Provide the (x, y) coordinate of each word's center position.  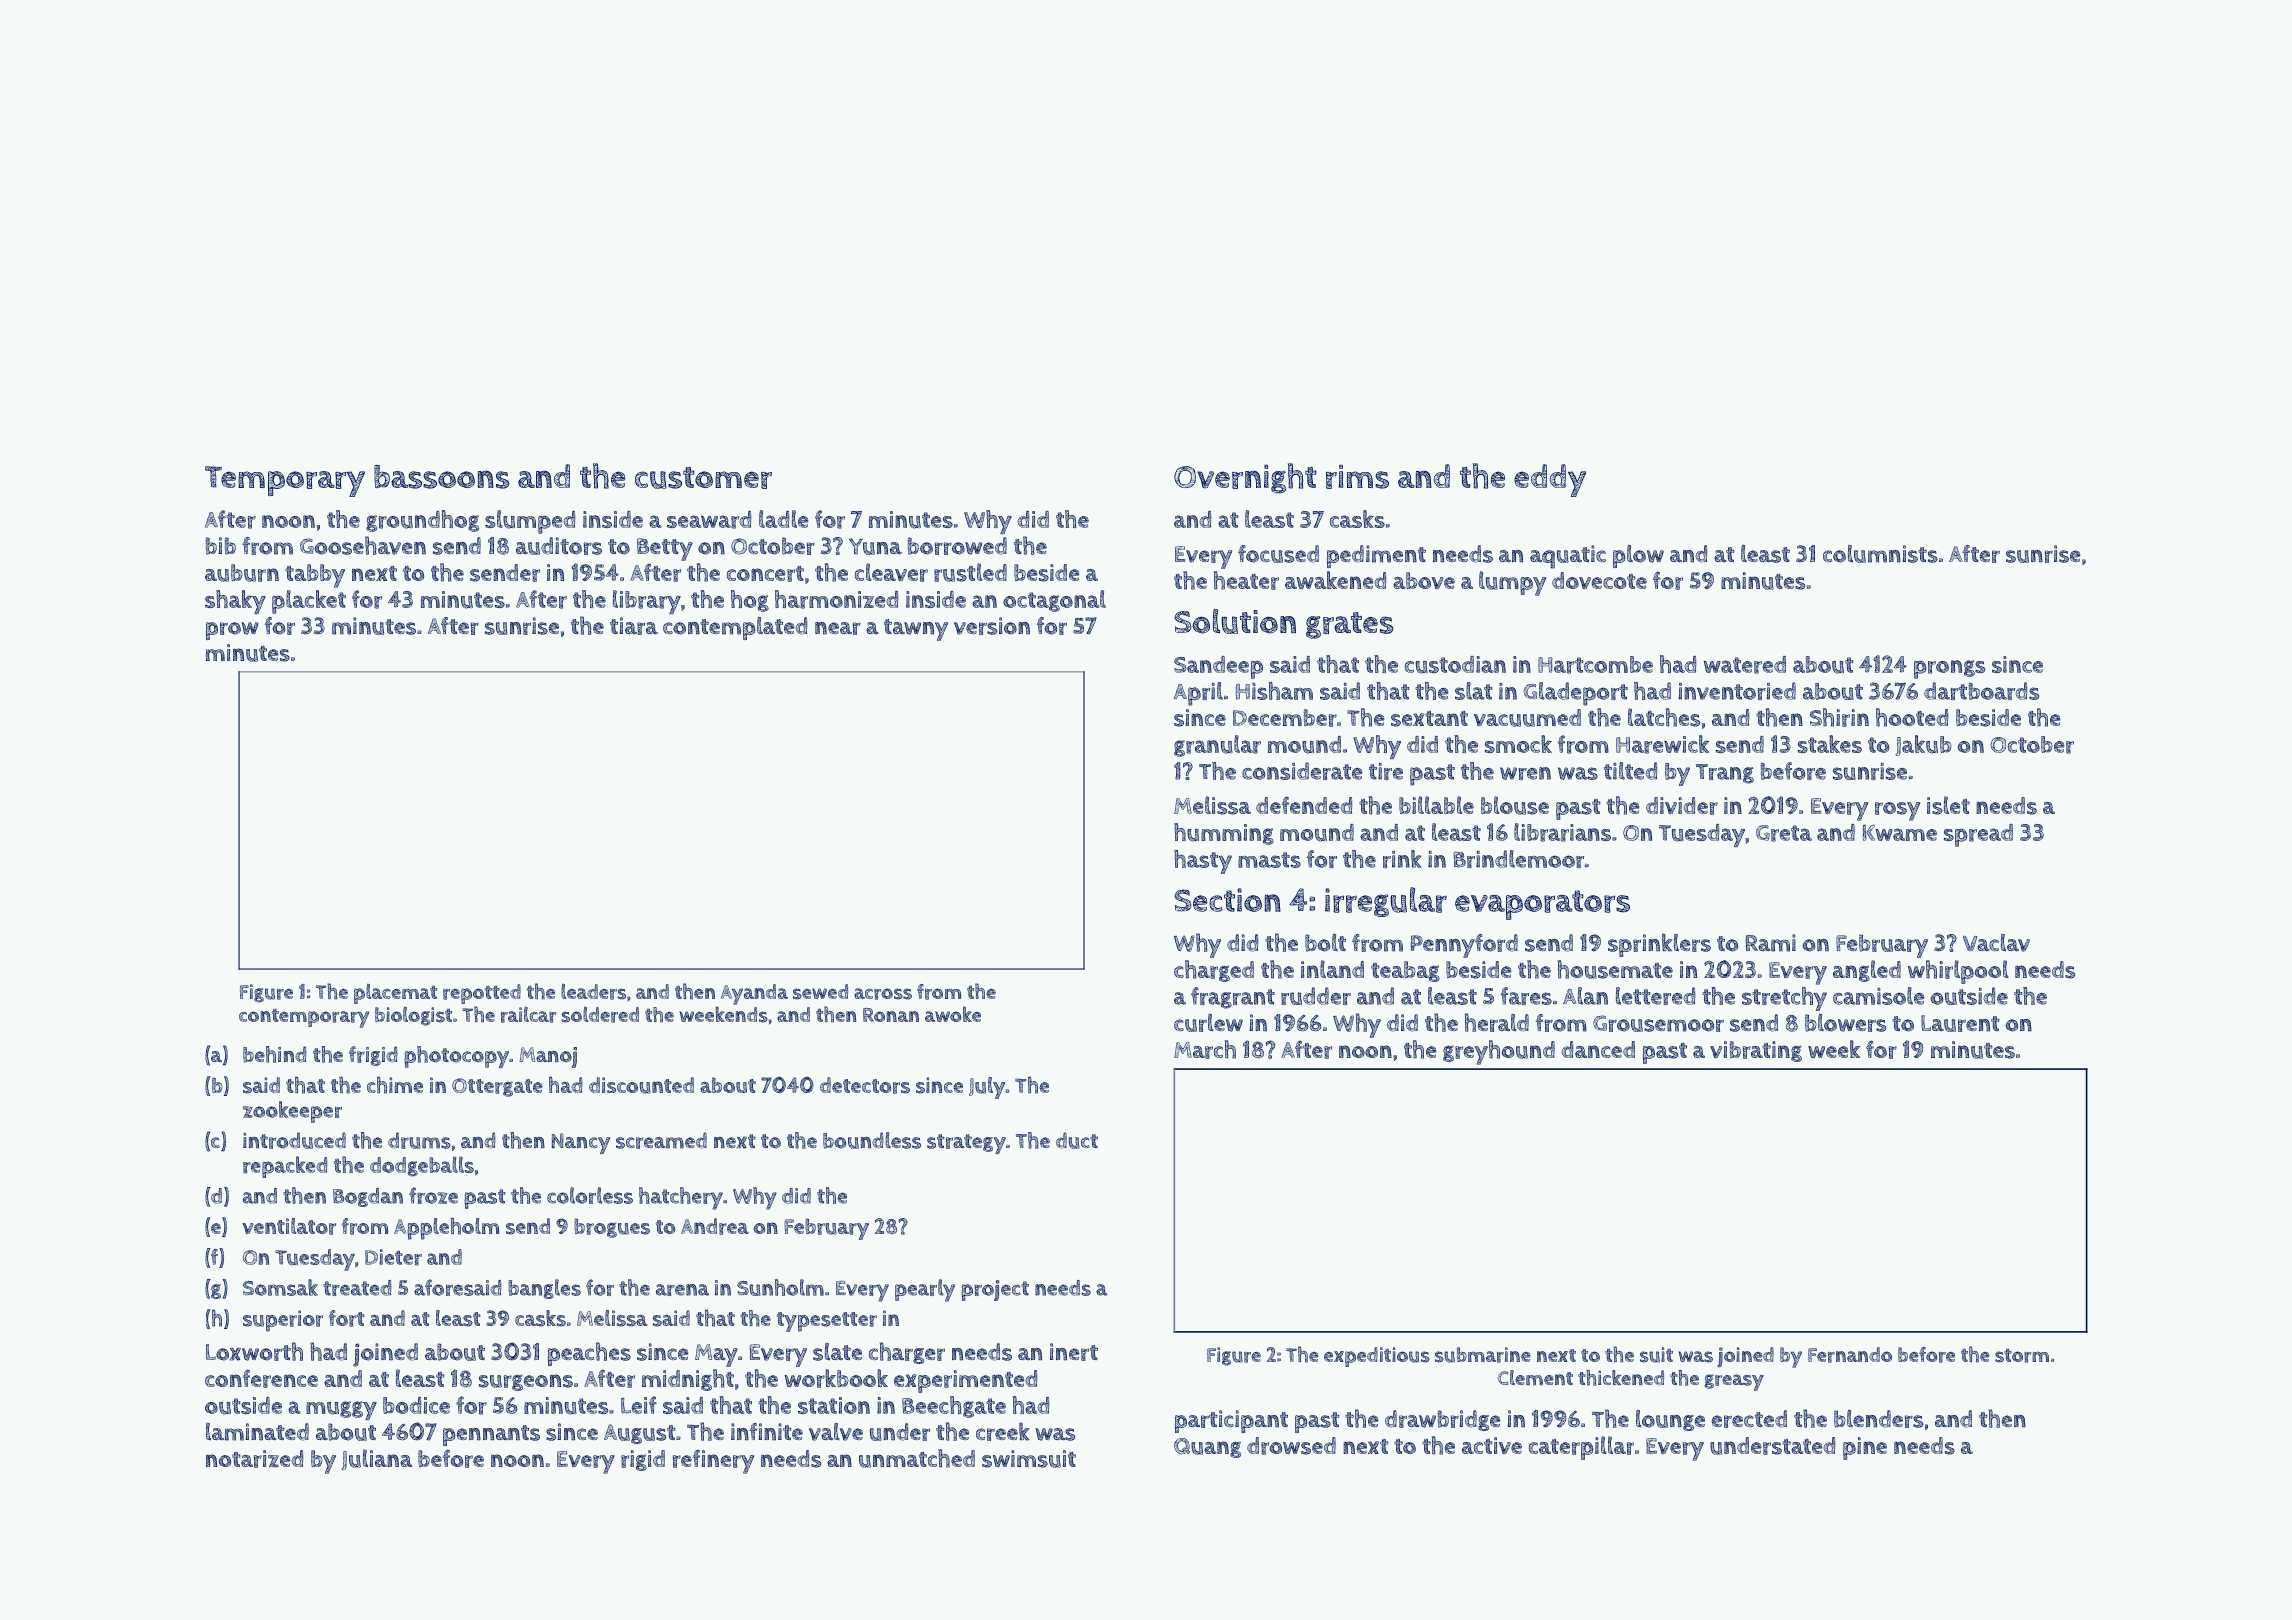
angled (1867, 971)
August (639, 1434)
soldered (600, 1015)
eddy (1550, 480)
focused (1278, 554)
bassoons (442, 477)
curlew (1208, 1023)
